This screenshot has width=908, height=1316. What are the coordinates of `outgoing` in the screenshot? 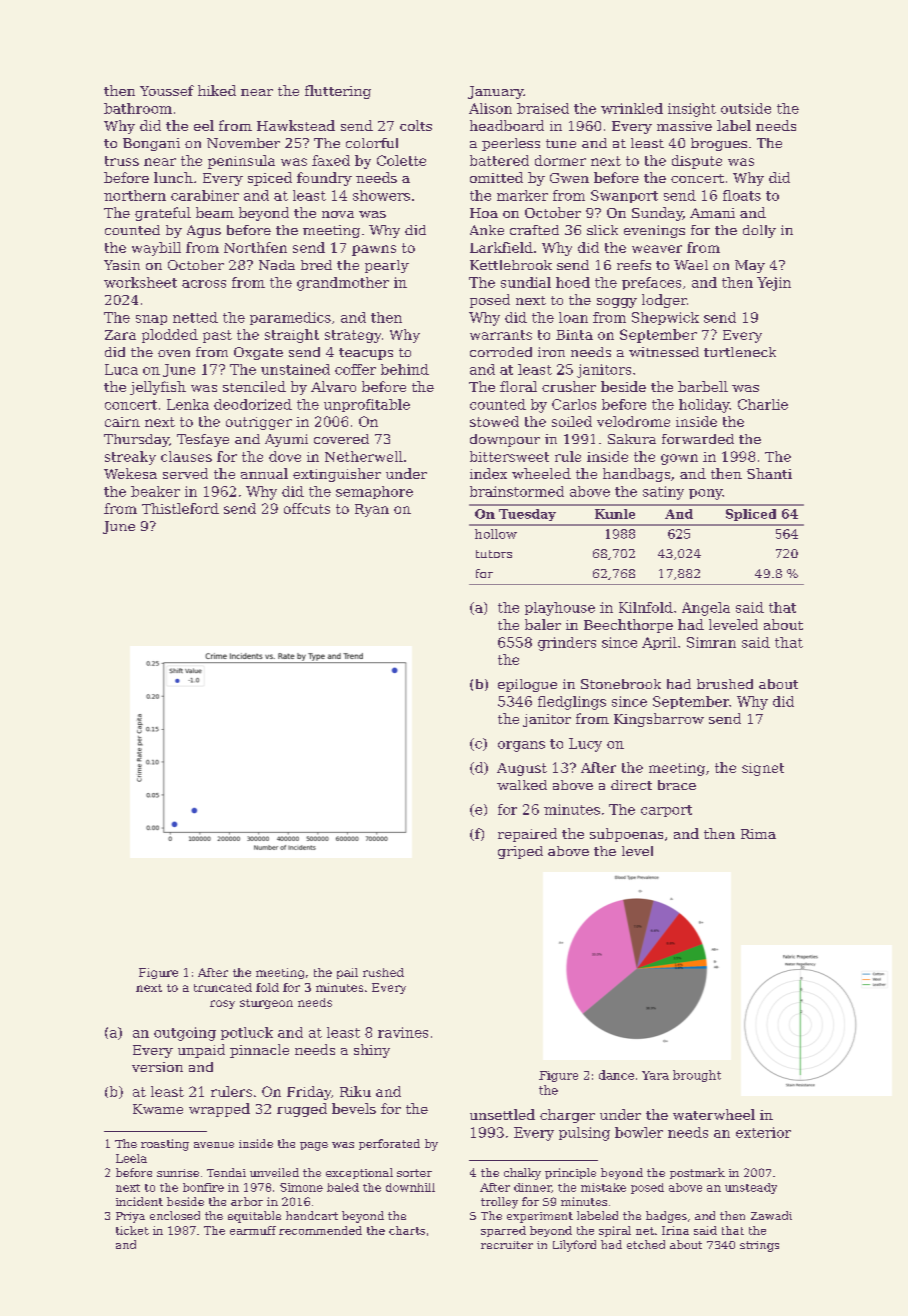 It's located at (185, 1034).
